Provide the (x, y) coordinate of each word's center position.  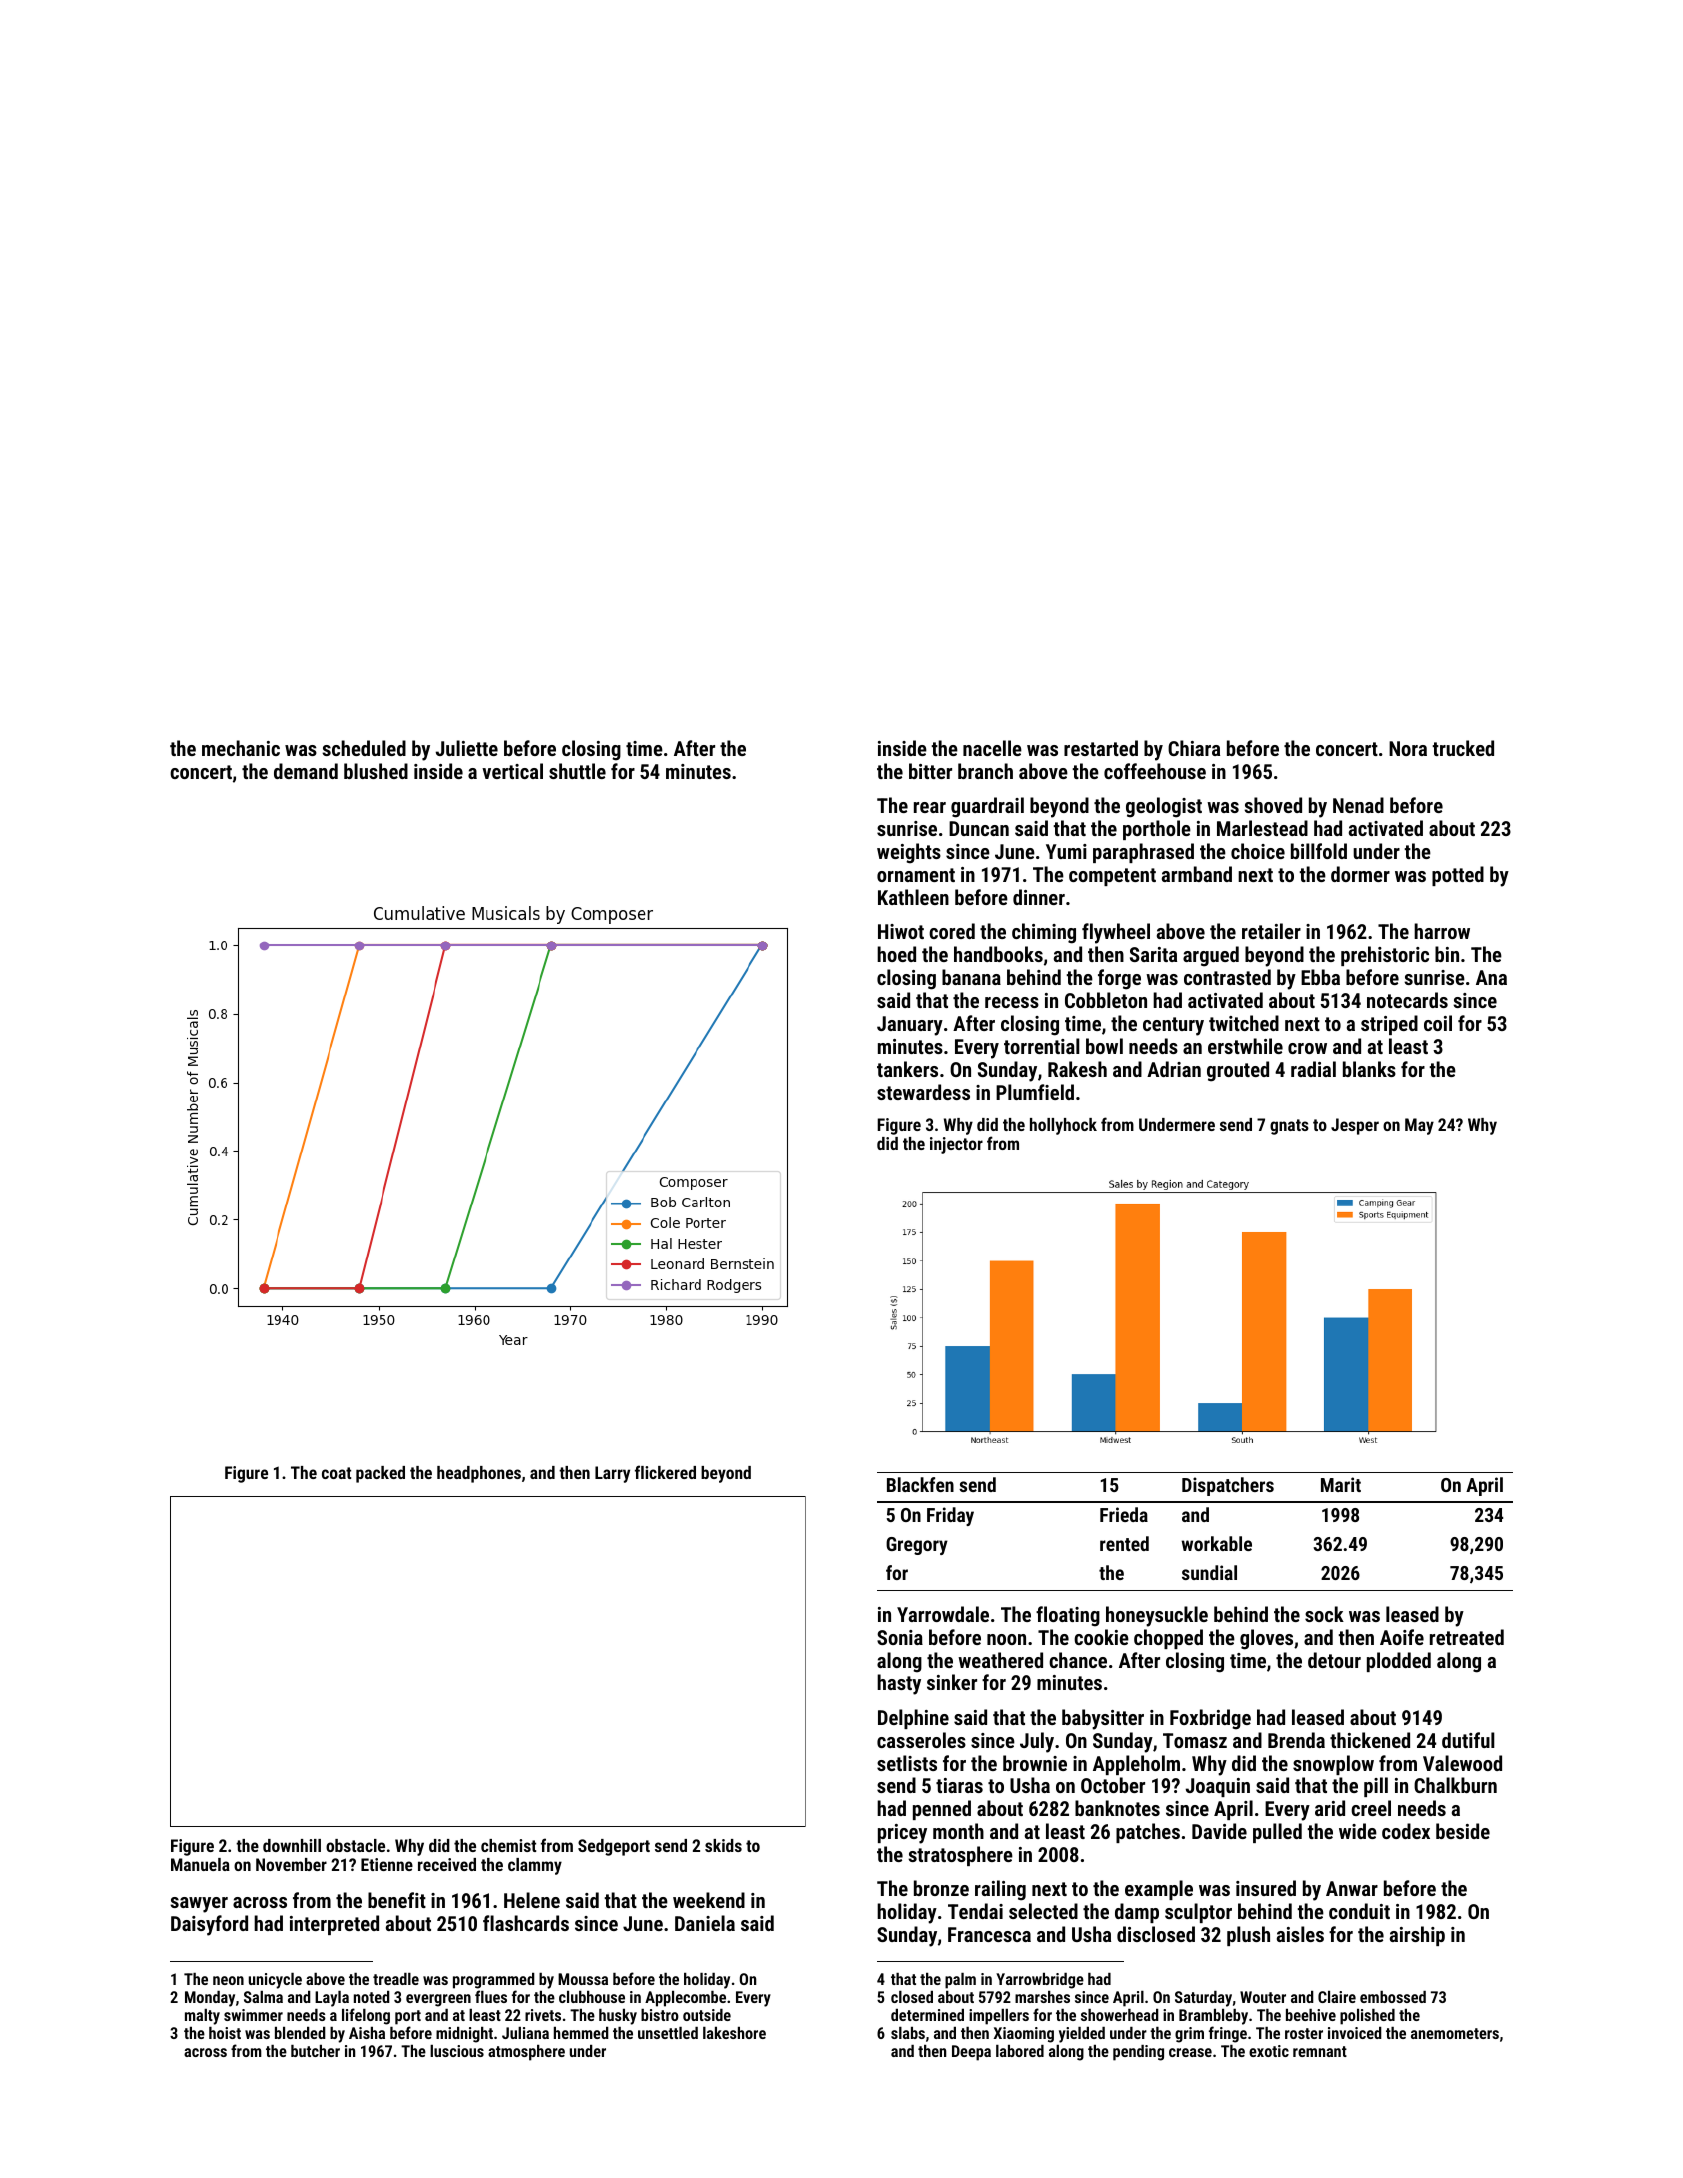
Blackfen (920, 1484)
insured (1266, 1888)
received (447, 1864)
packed (380, 1474)
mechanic (241, 748)
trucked (1463, 748)
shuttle (577, 771)
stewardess (923, 1092)
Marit (1341, 1484)
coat (336, 1473)
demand (306, 771)
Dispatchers (1228, 1486)
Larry (612, 1474)
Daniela (705, 1923)
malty (202, 2017)
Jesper (1355, 1126)
